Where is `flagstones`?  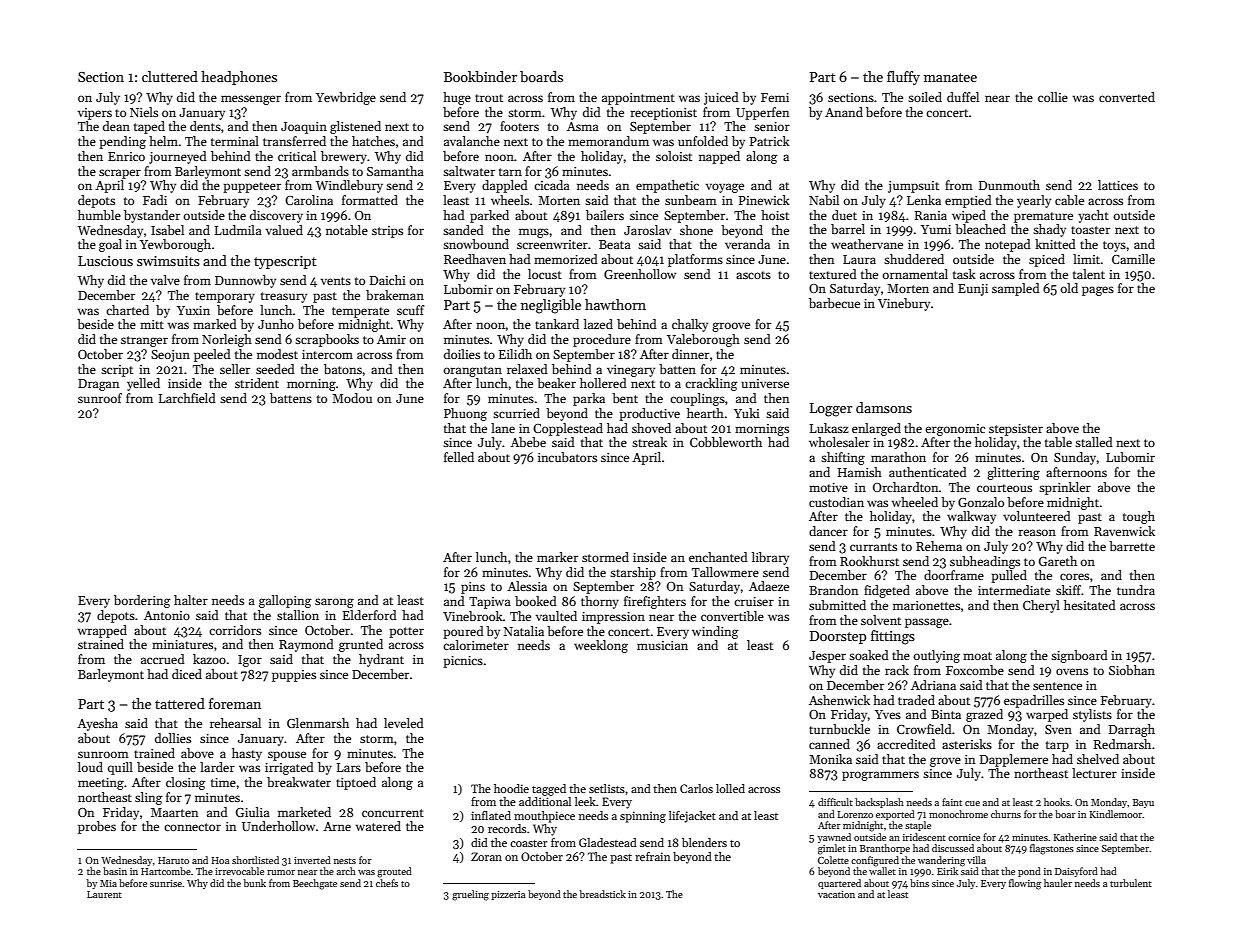 flagstones is located at coordinates (1052, 849).
